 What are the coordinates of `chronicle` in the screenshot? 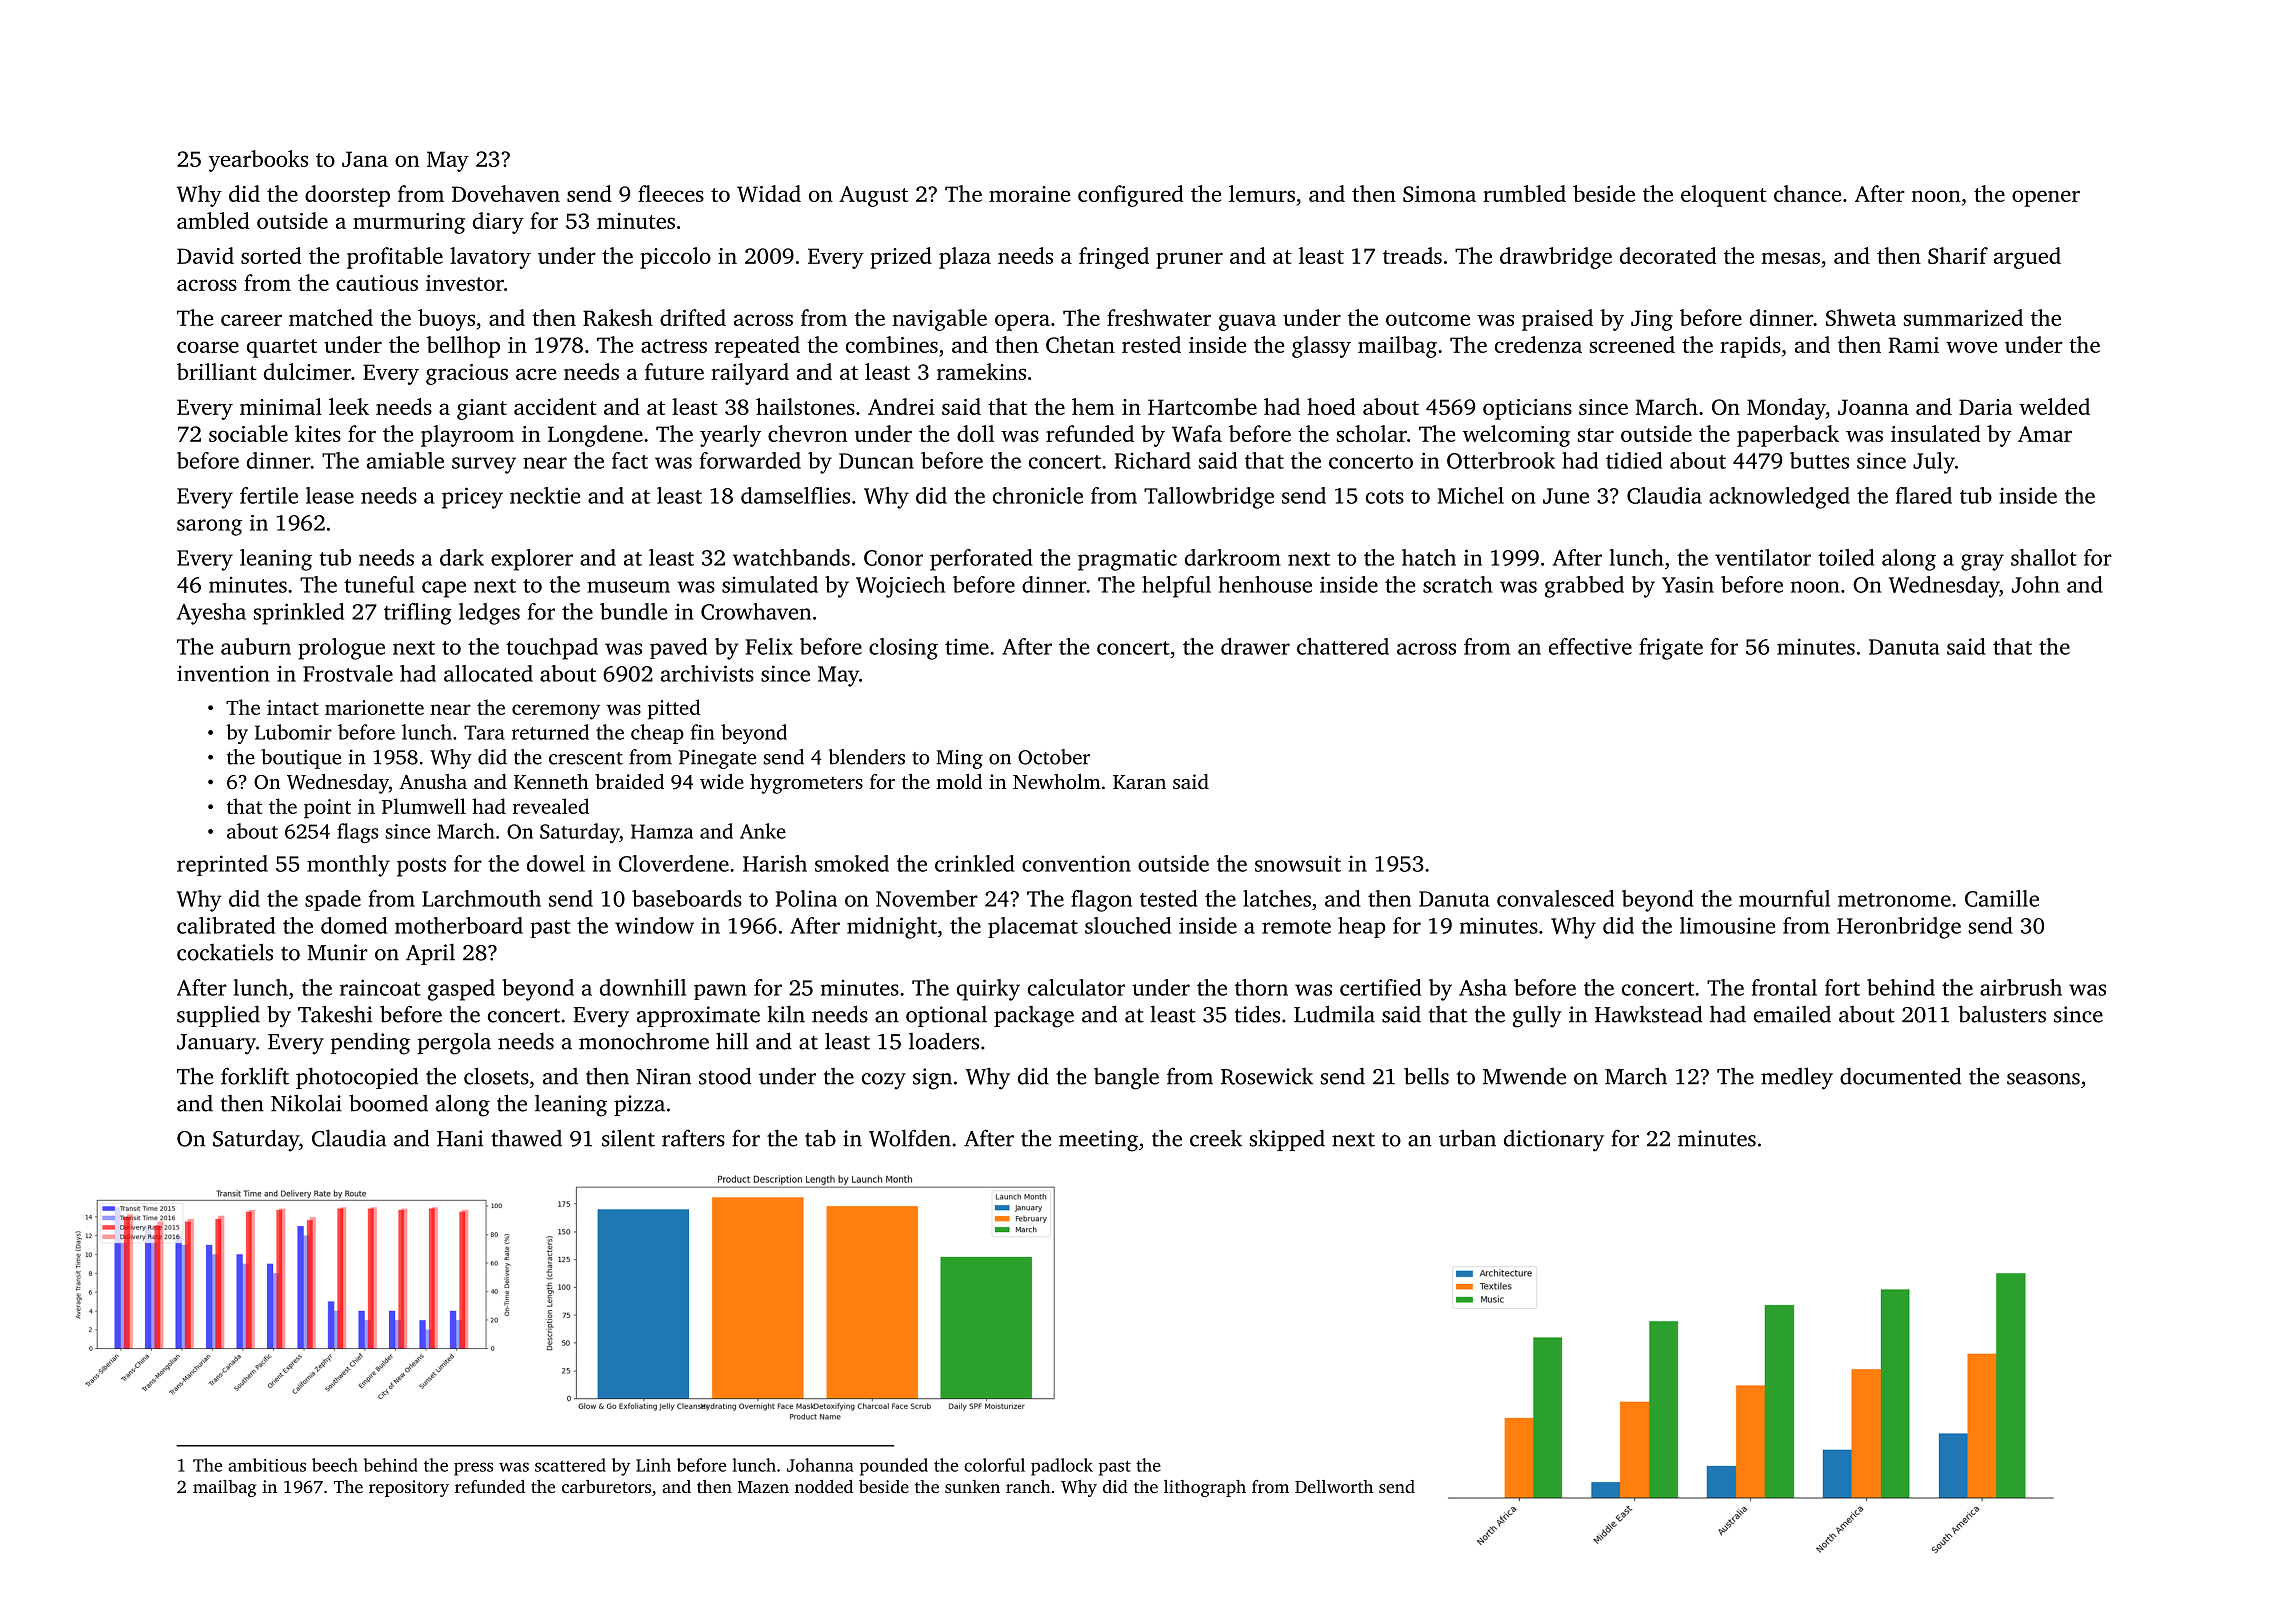 It's located at (1038, 495).
